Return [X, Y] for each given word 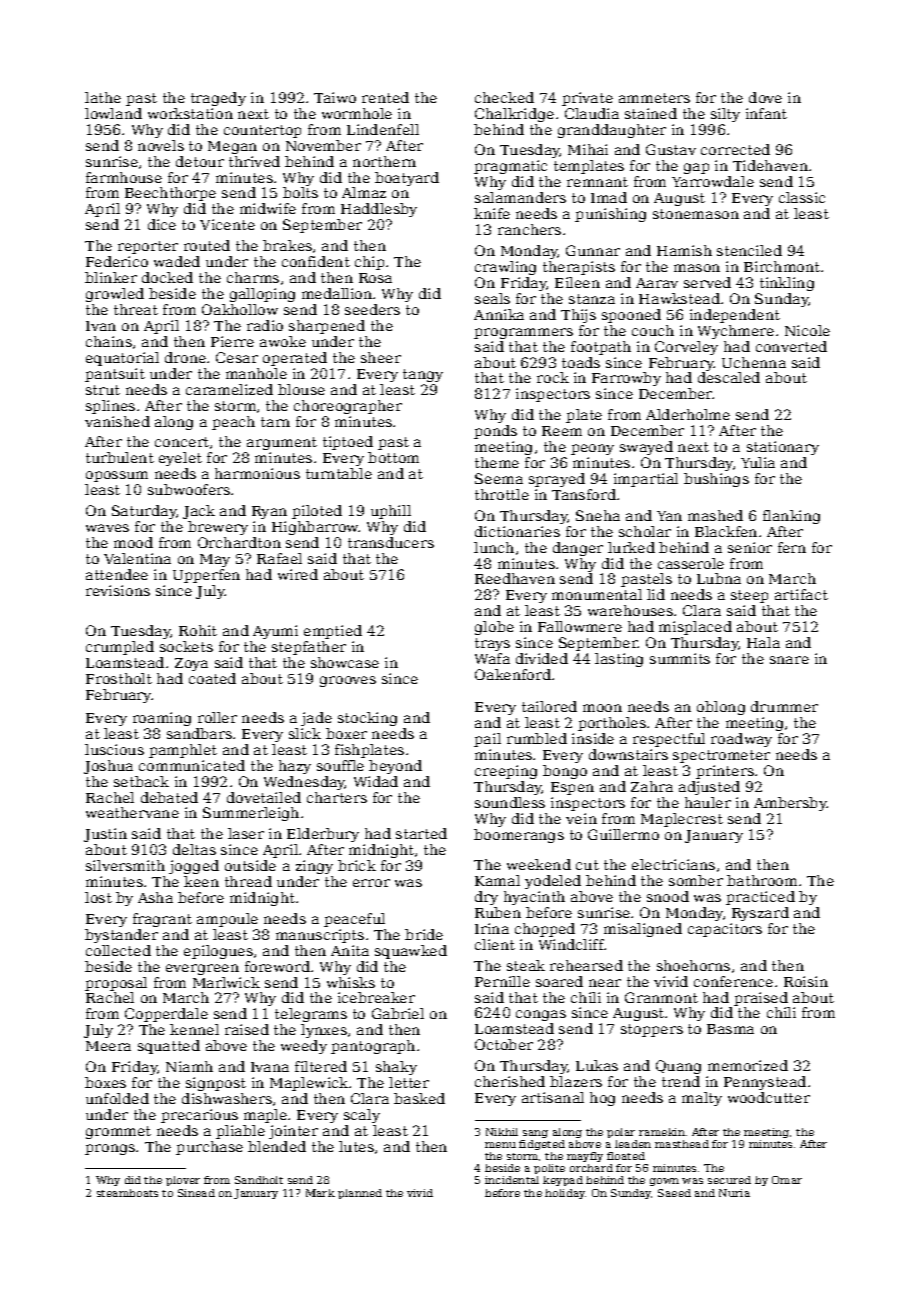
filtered [321, 1066]
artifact [801, 594]
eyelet [180, 459]
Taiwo [335, 97]
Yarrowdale [713, 181]
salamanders [520, 197]
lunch [494, 547]
